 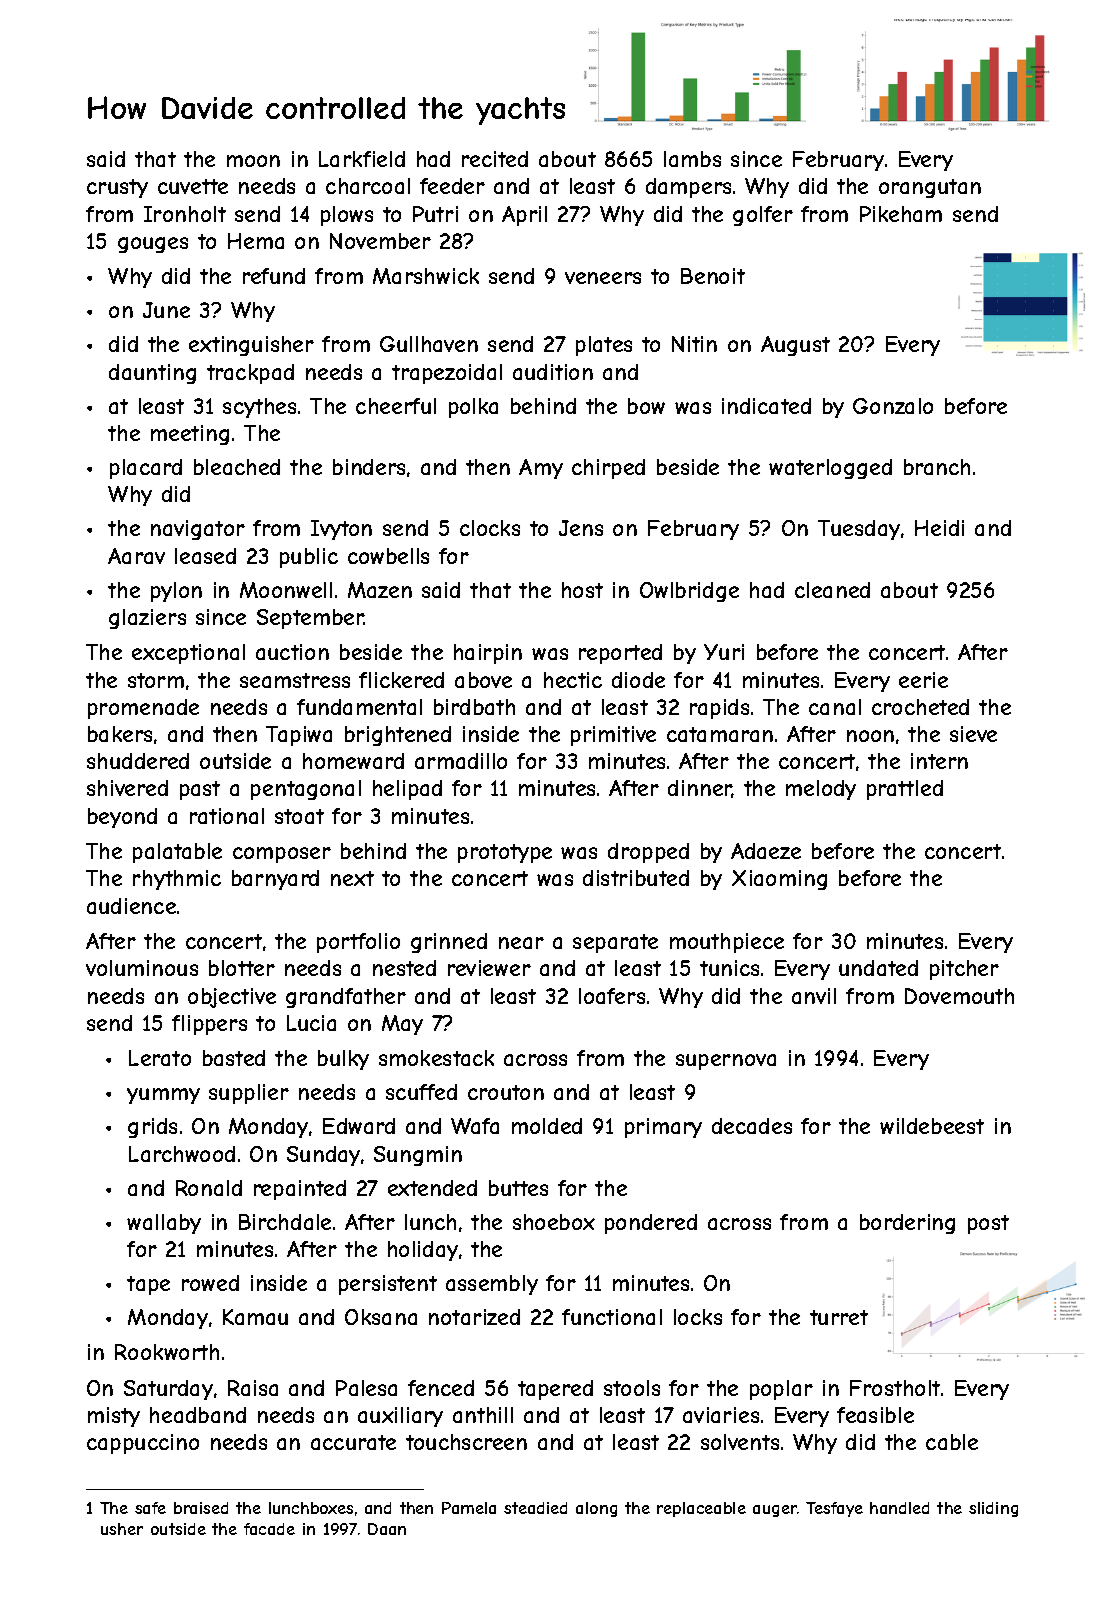 I want to click on along, so click(x=596, y=1509).
